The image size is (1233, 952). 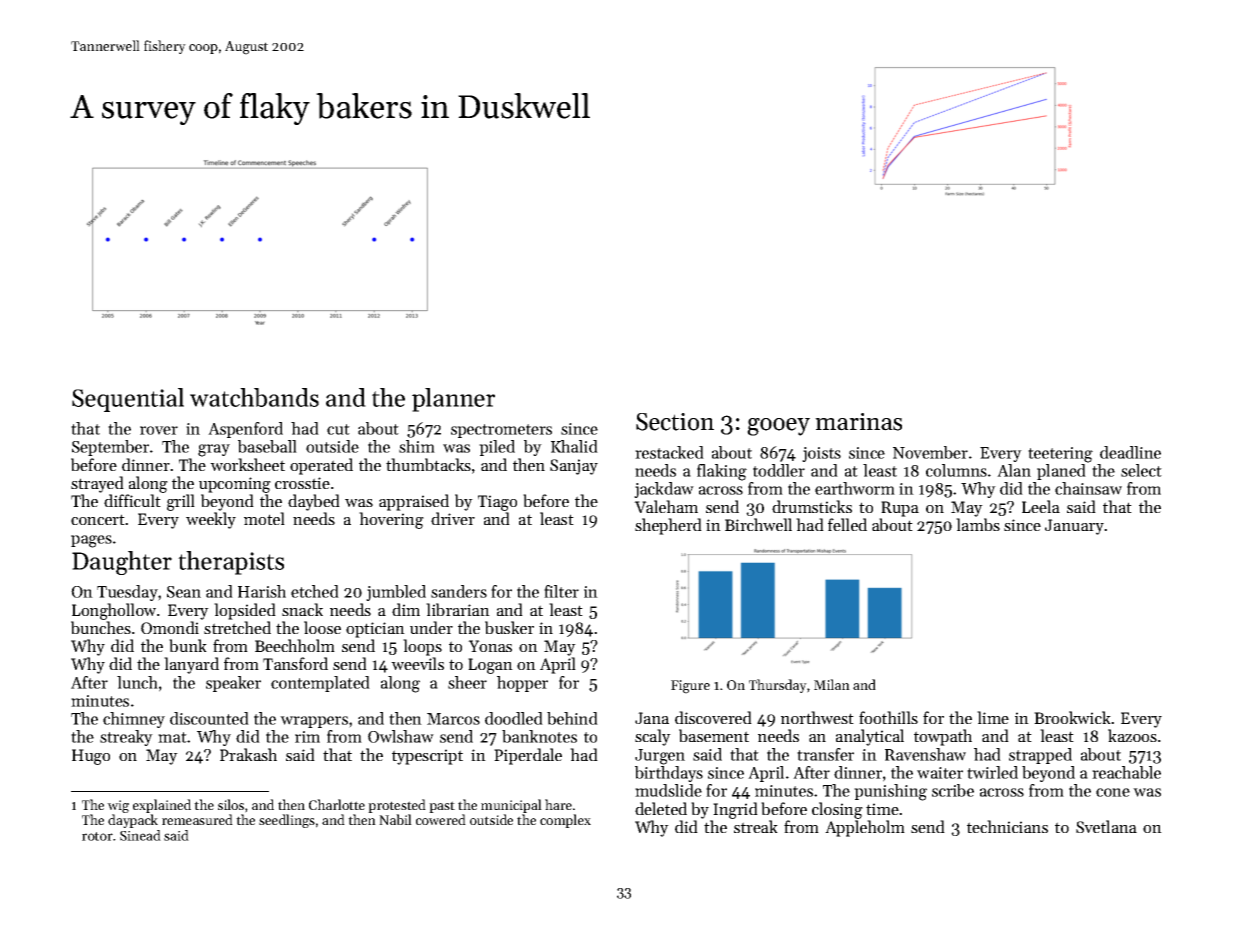 What do you see at coordinates (254, 397) in the screenshot?
I see `watchbands` at bounding box center [254, 397].
